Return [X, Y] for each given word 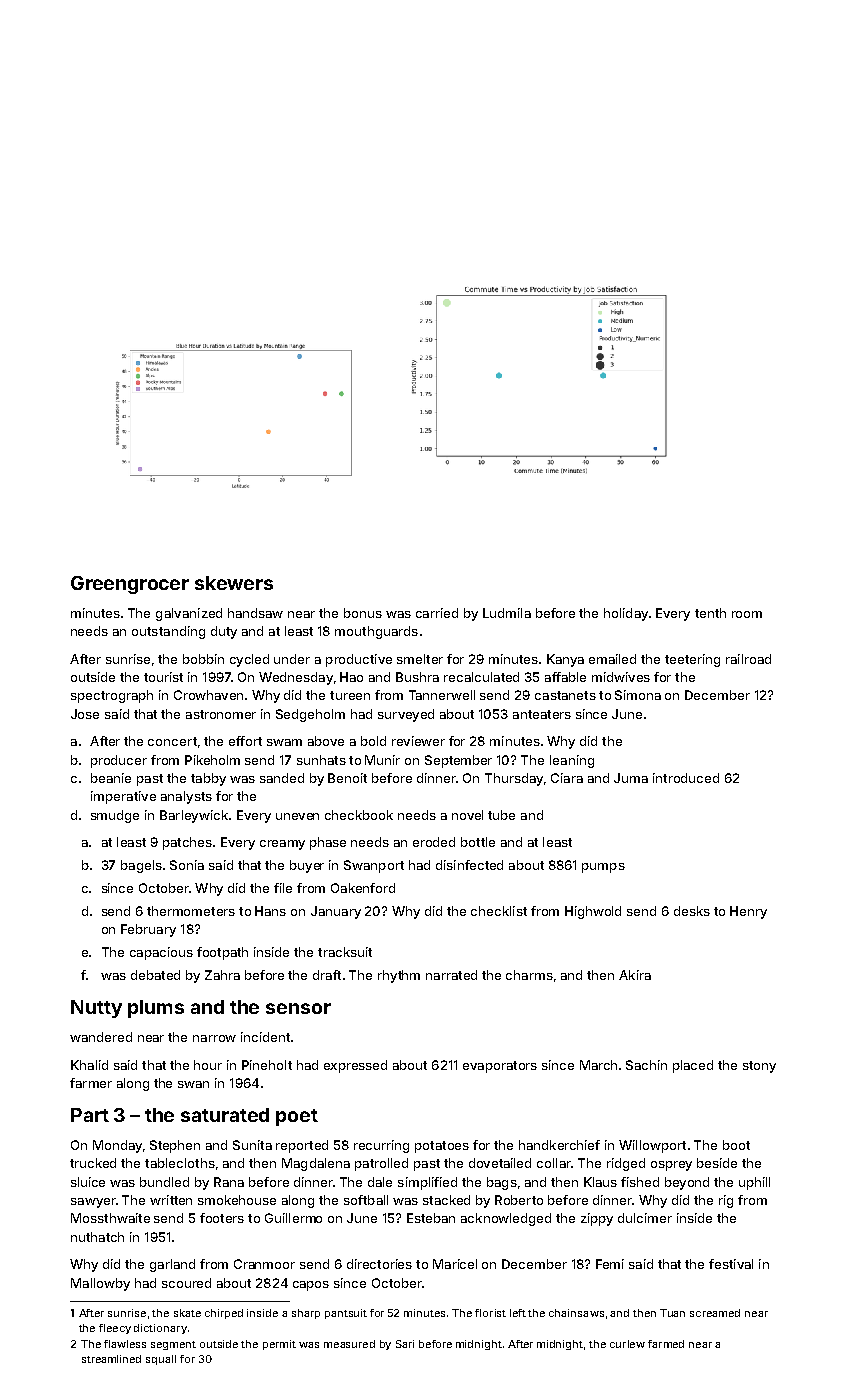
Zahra [222, 975]
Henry [748, 912]
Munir [382, 760]
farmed [666, 1344]
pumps [603, 868]
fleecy [115, 1329]
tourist [163, 677]
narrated [451, 975]
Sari [405, 1344]
